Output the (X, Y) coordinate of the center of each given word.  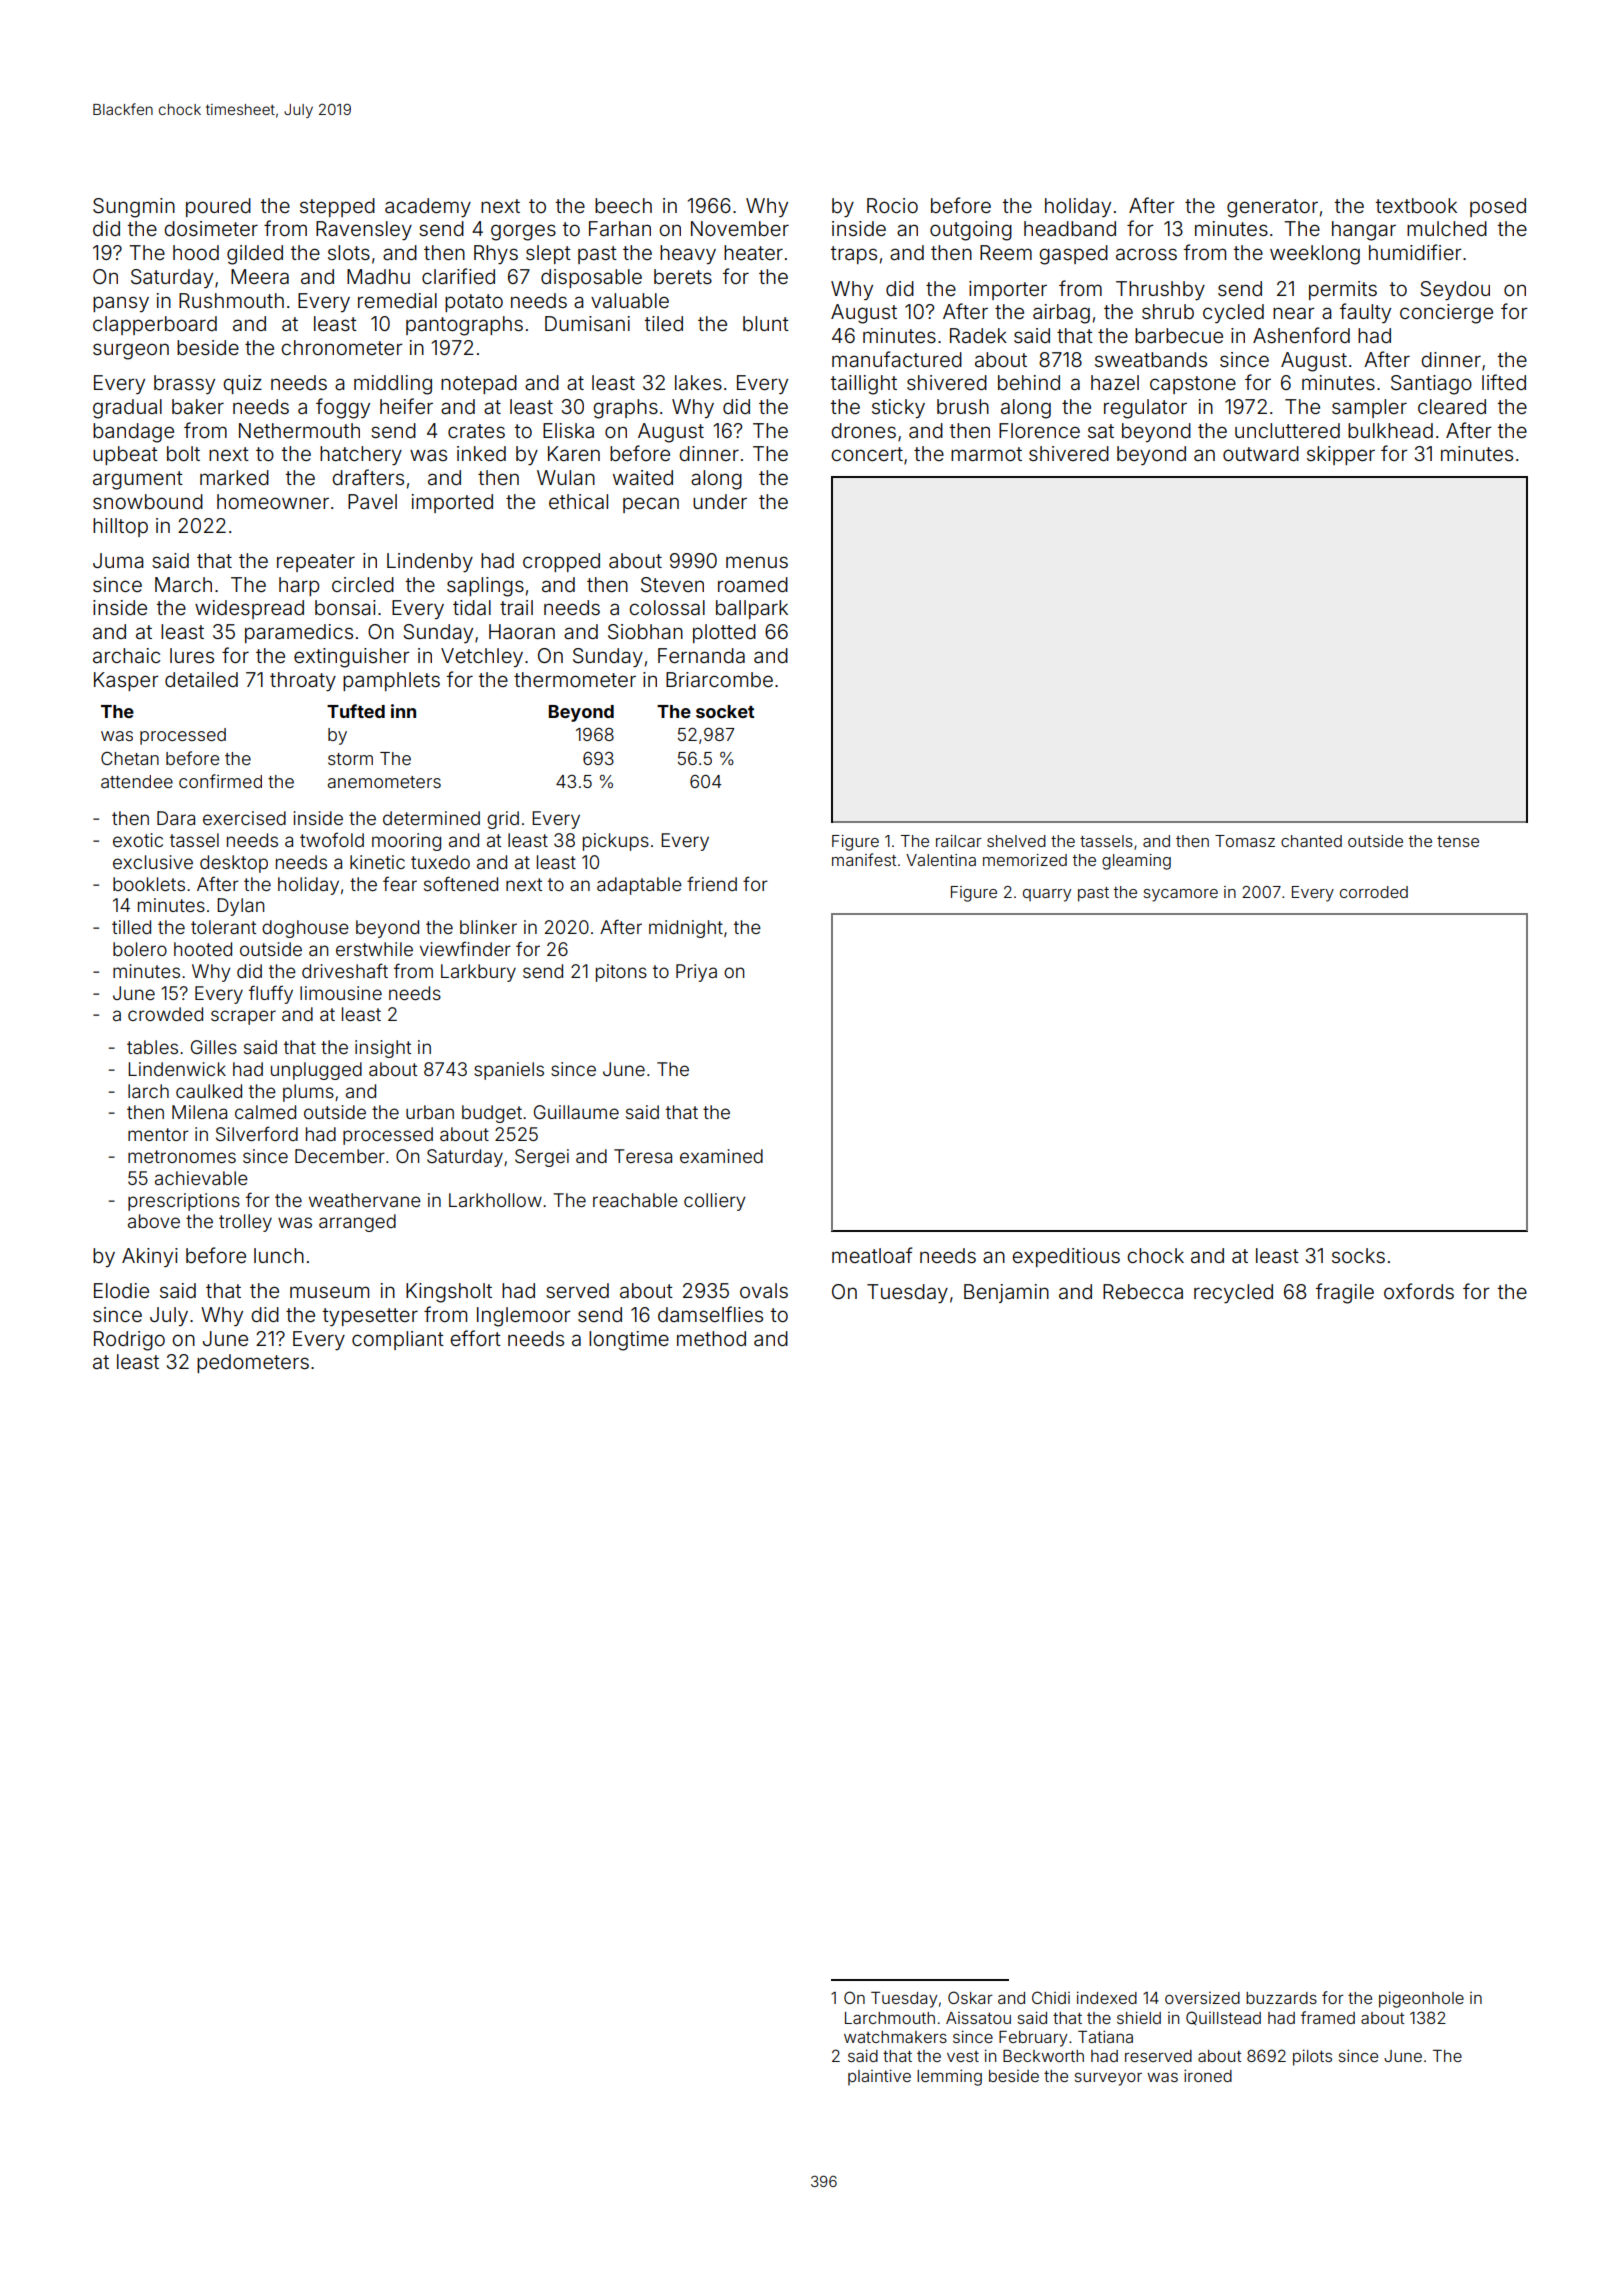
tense (1458, 841)
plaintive (879, 2077)
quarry (1047, 895)
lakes (698, 382)
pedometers (253, 1363)
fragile (1344, 1293)
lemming (949, 2077)
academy (428, 207)
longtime (629, 1341)
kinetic (377, 862)
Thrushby (1160, 290)
